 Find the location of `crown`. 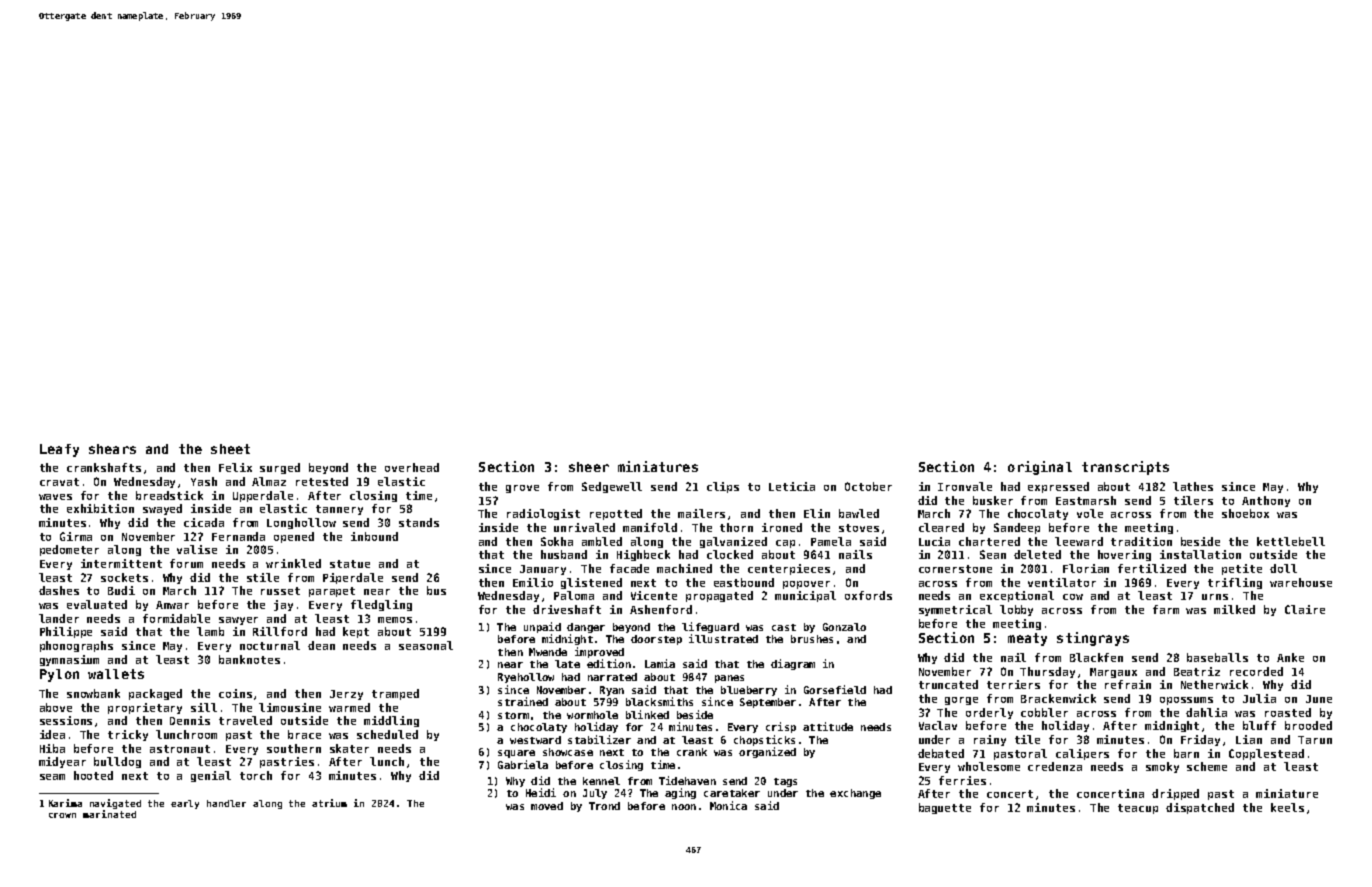

crown is located at coordinates (62, 815).
